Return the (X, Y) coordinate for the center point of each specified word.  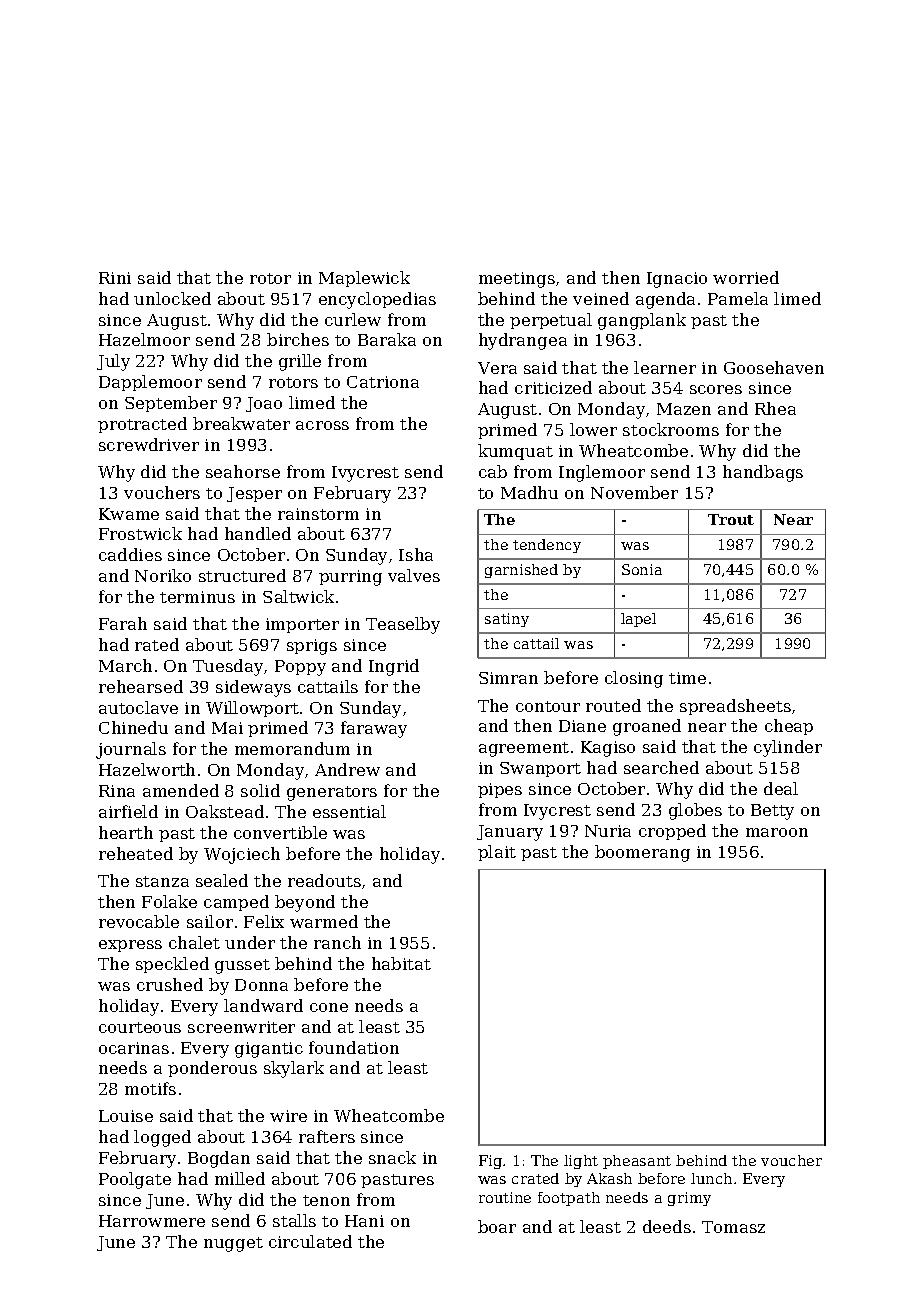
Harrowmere (152, 1221)
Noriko (163, 575)
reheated (136, 853)
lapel (638, 620)
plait (497, 853)
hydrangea (523, 341)
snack (392, 1157)
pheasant (637, 1162)
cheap (789, 727)
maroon (777, 832)
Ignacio (677, 280)
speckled (172, 965)
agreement (524, 749)
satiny (507, 620)
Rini (115, 278)
